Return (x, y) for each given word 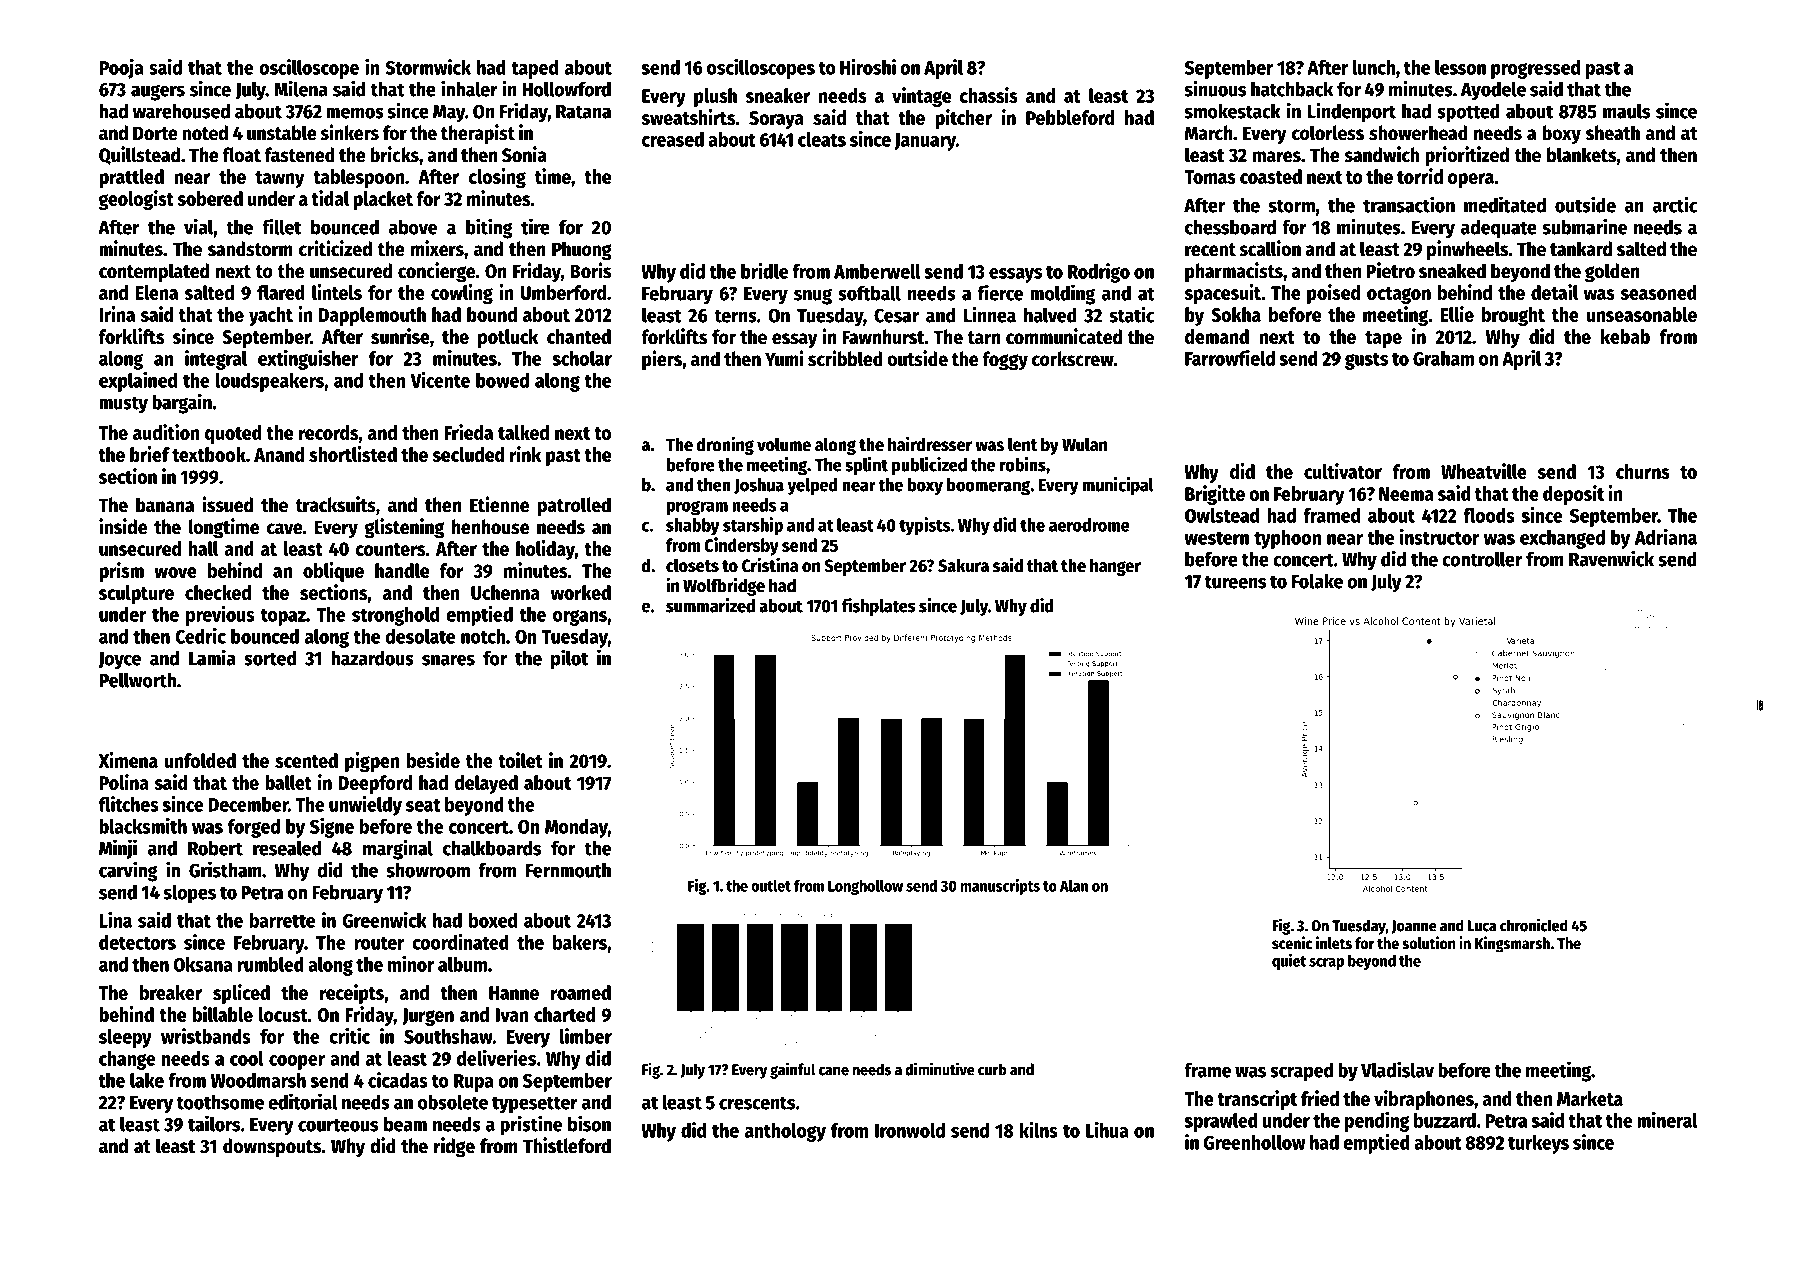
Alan (1074, 886)
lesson (1460, 67)
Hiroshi (868, 67)
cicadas (398, 1080)
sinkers (349, 132)
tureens (1235, 582)
